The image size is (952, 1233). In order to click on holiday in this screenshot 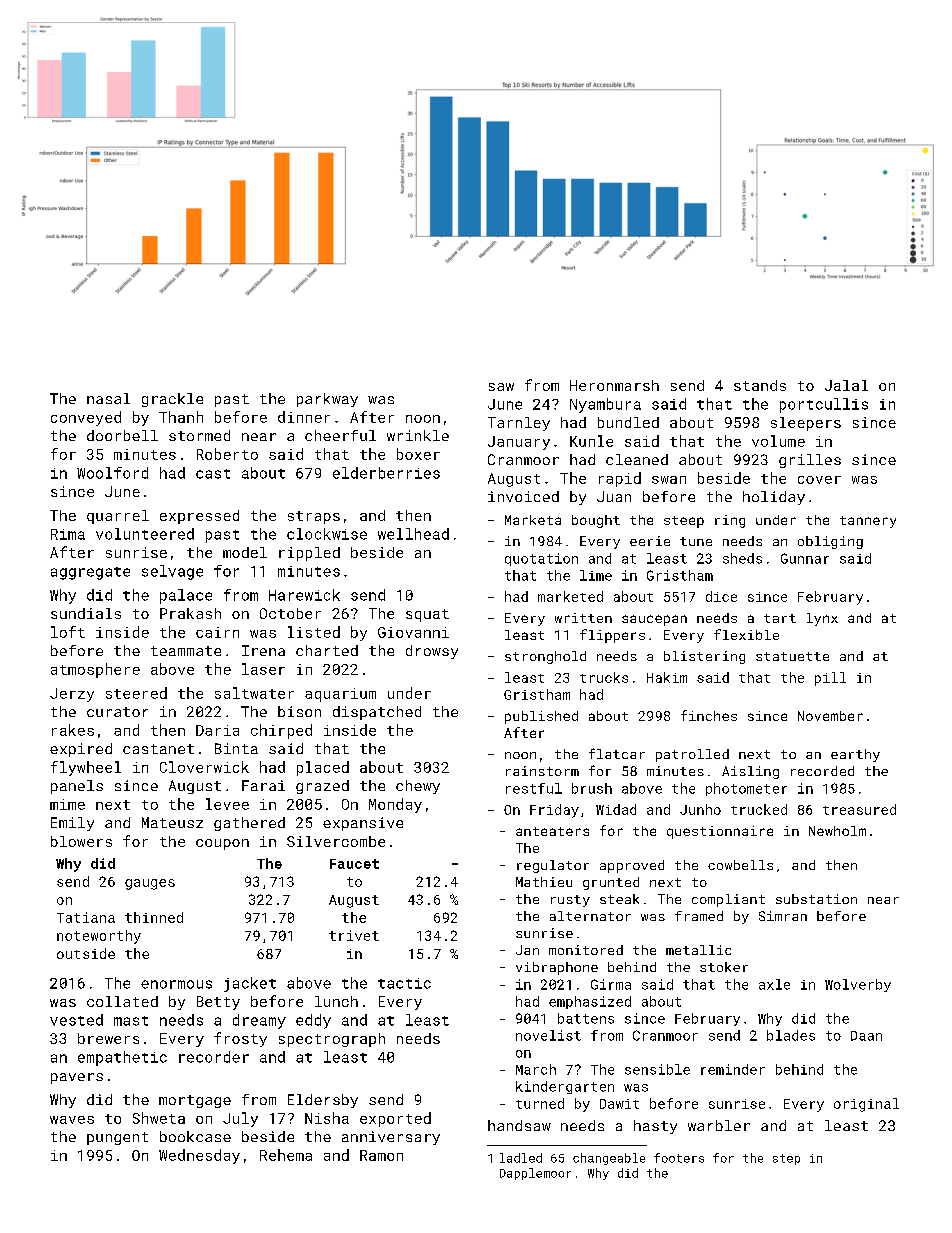, I will do `click(774, 498)`.
